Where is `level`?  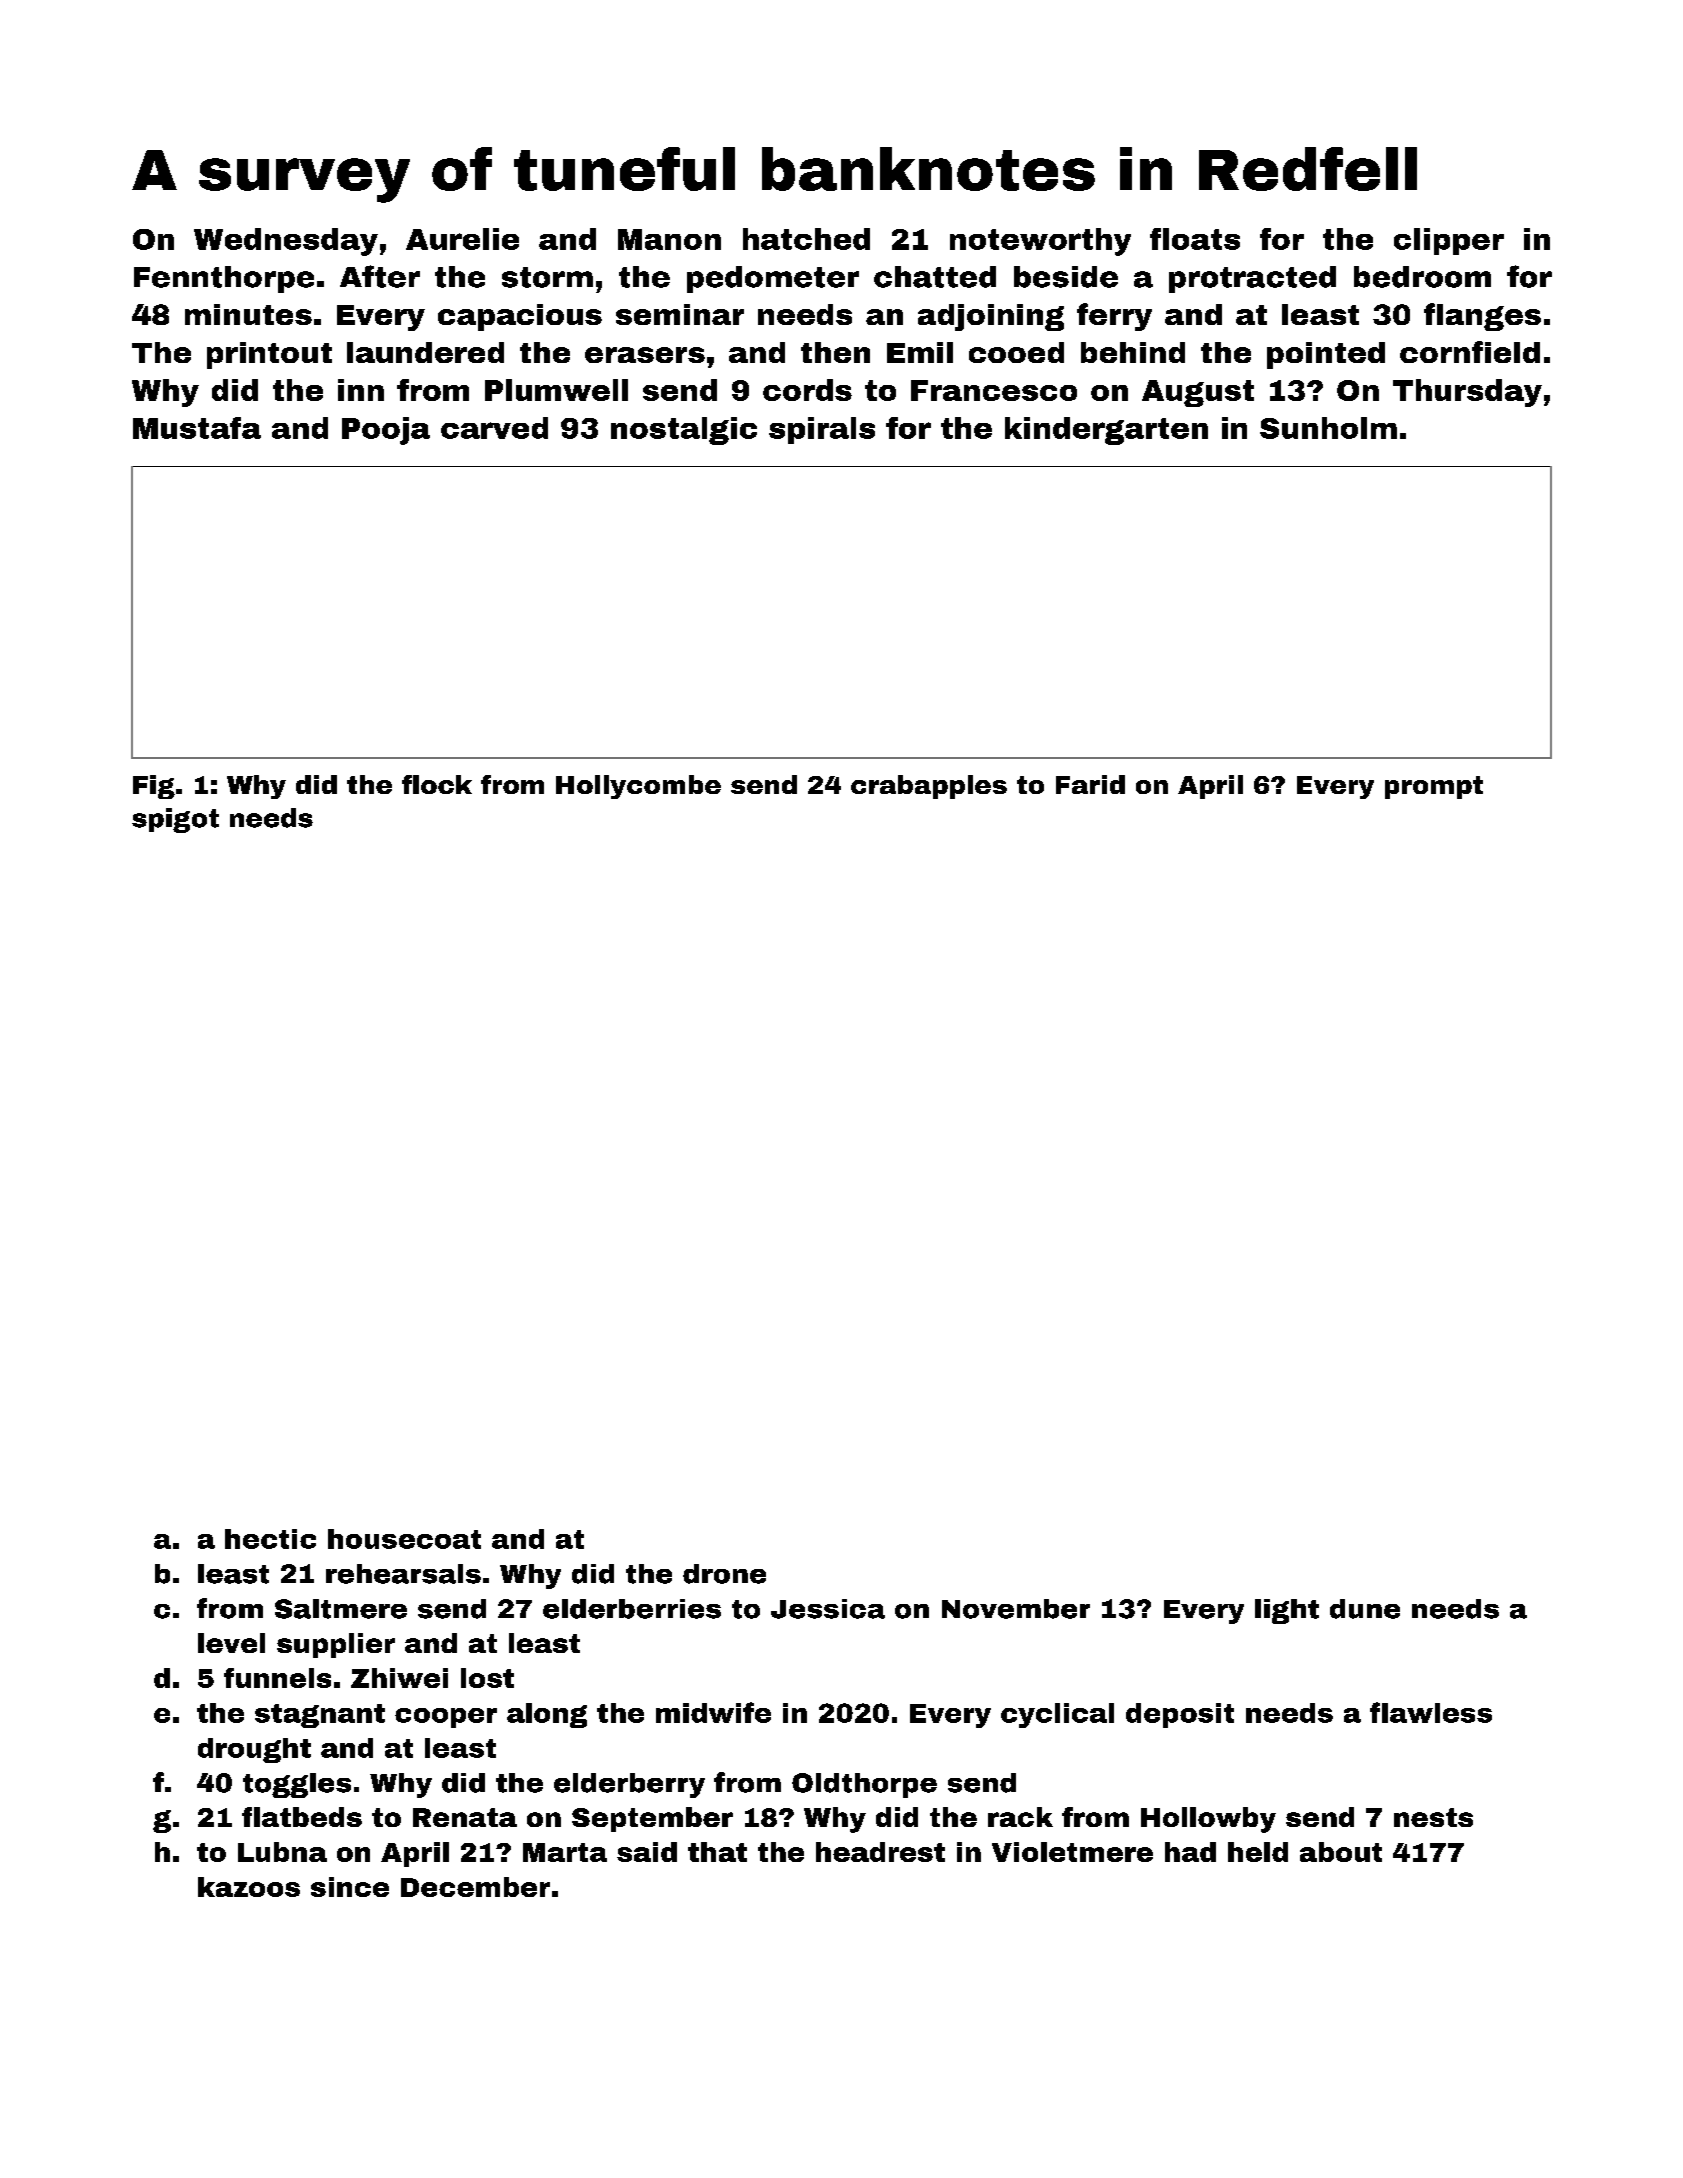 level is located at coordinates (231, 1643).
